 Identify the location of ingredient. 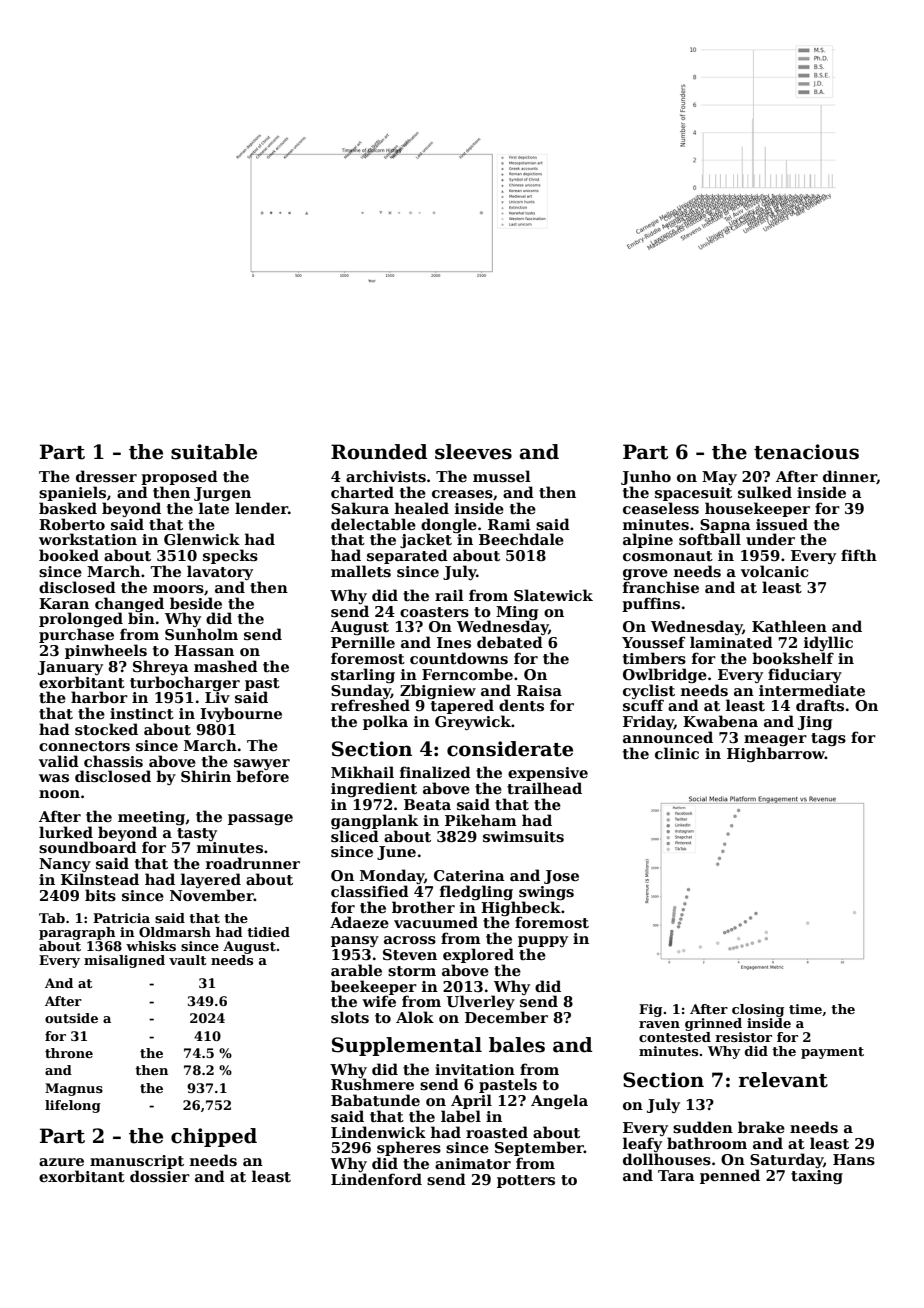
(374, 789).
